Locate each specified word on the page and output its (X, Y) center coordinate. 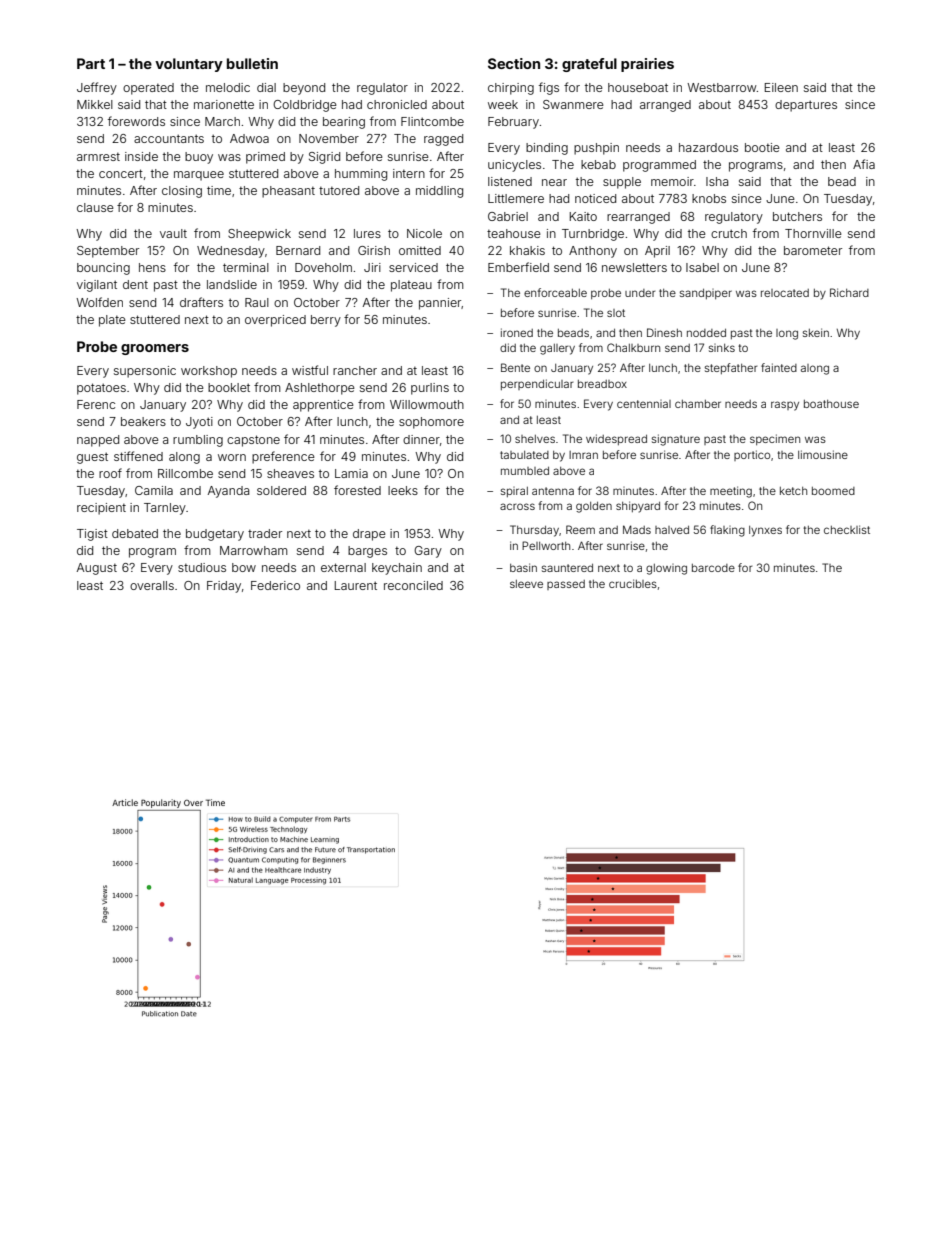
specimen (775, 439)
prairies (647, 65)
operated (148, 89)
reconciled (413, 585)
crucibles (633, 583)
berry (326, 321)
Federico (275, 585)
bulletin (252, 63)
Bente (515, 367)
